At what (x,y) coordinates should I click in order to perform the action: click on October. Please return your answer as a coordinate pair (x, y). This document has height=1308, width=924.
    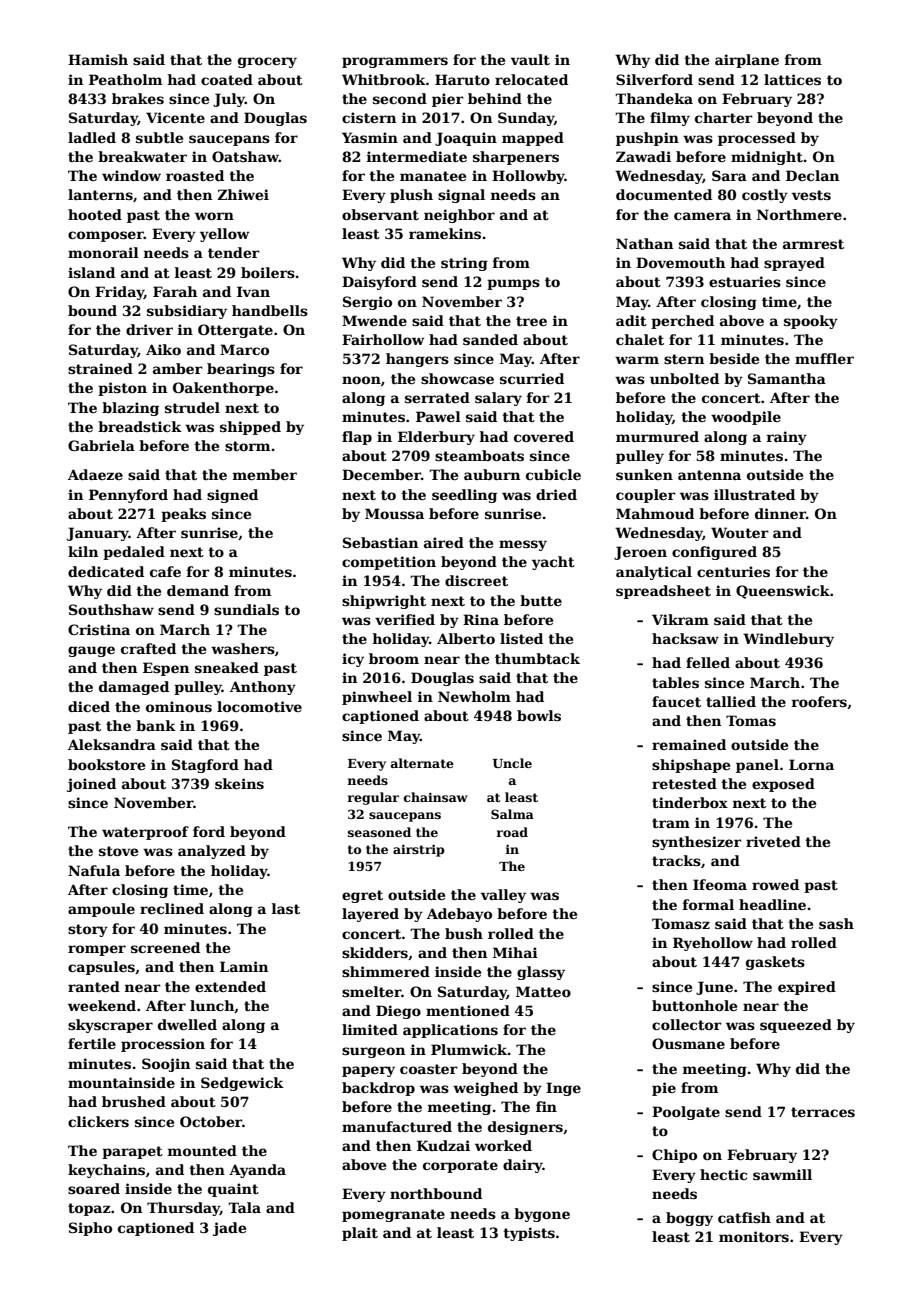
    Looking at the image, I should click on (211, 1121).
